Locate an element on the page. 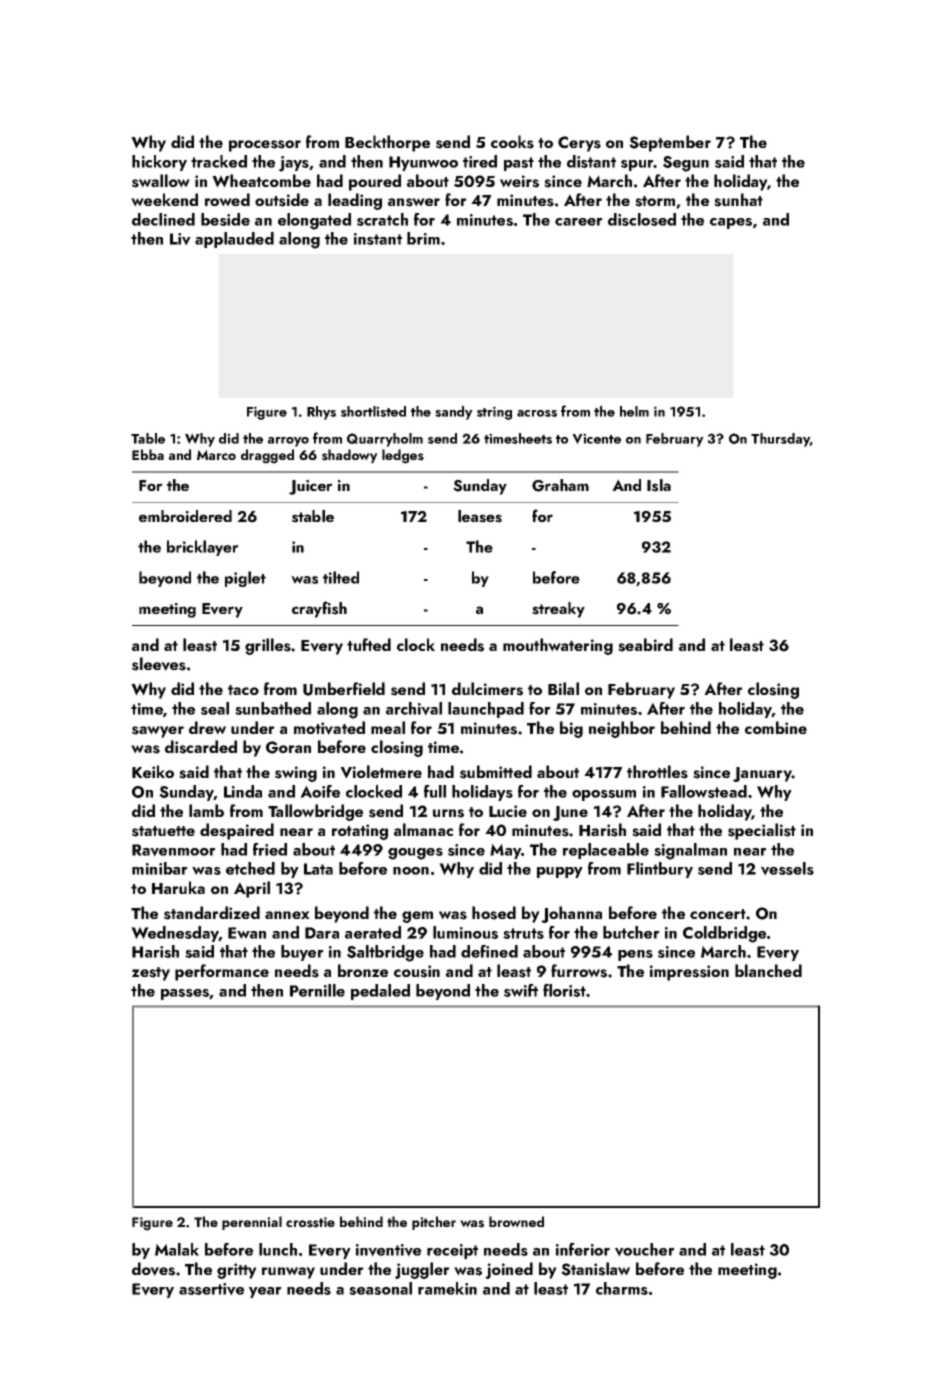 Image resolution: width=952 pixels, height=1378 pixels. Malak is located at coordinates (177, 1249).
